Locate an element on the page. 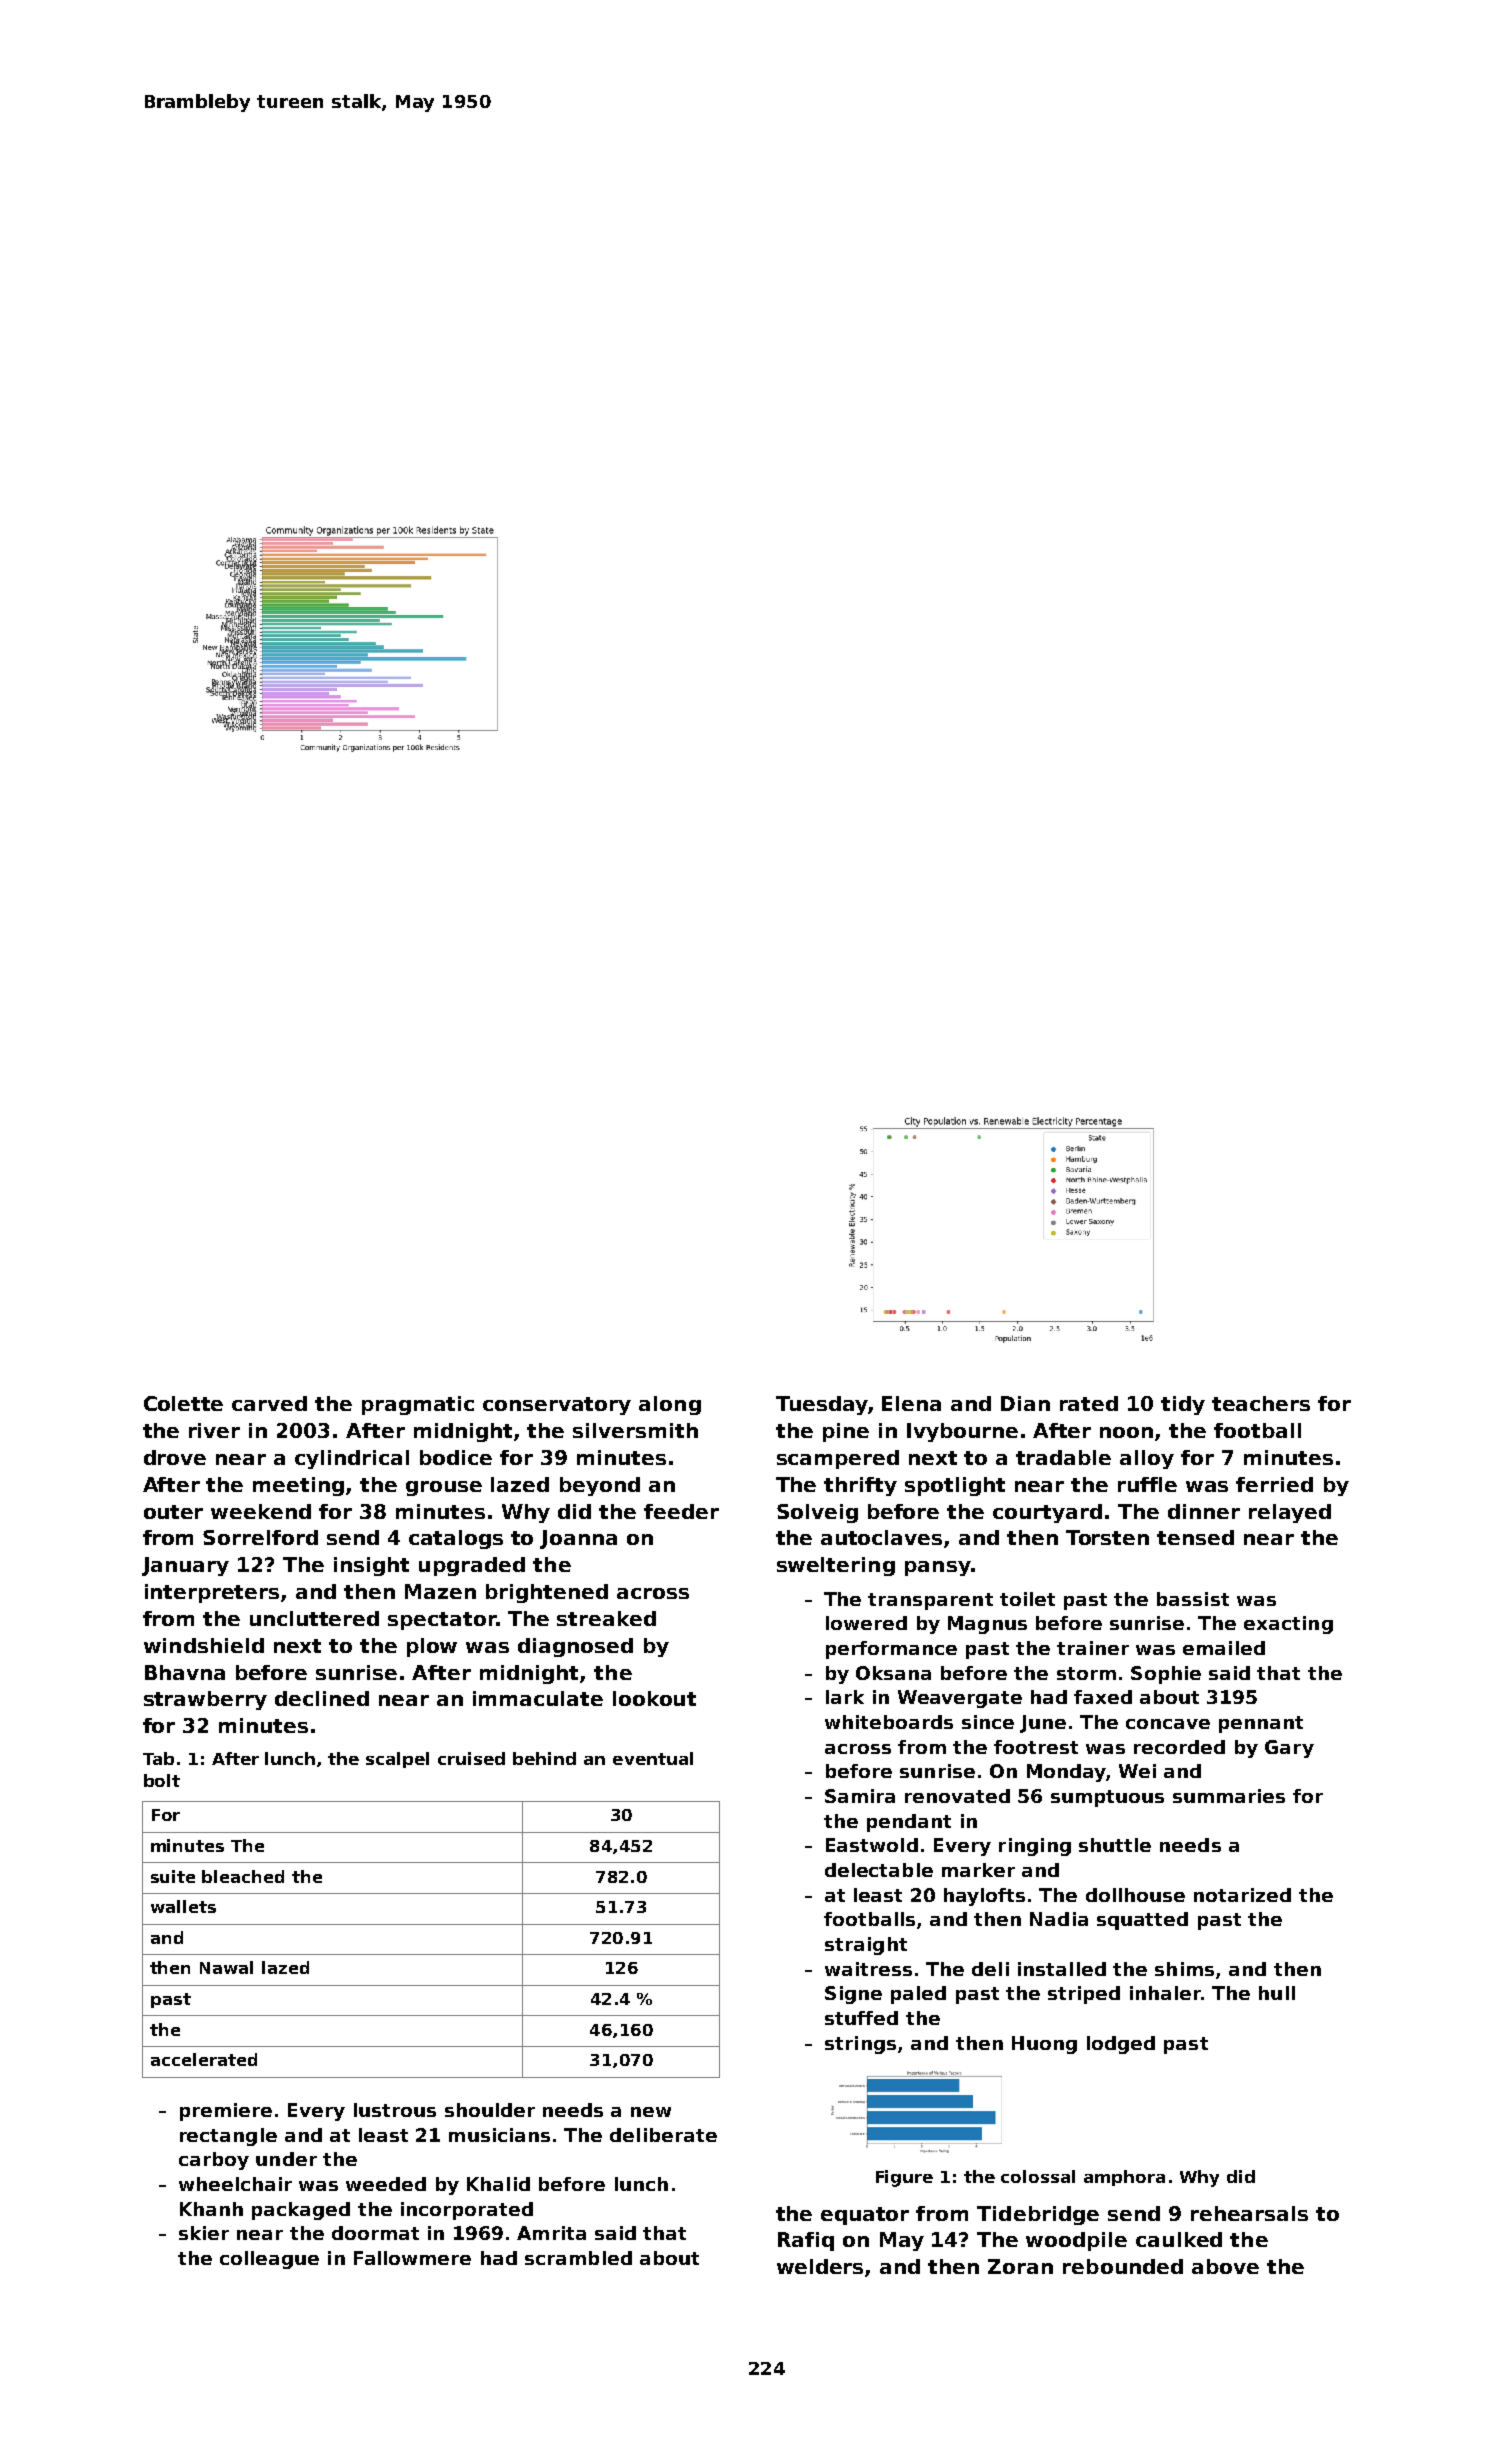  hull is located at coordinates (1277, 1993).
